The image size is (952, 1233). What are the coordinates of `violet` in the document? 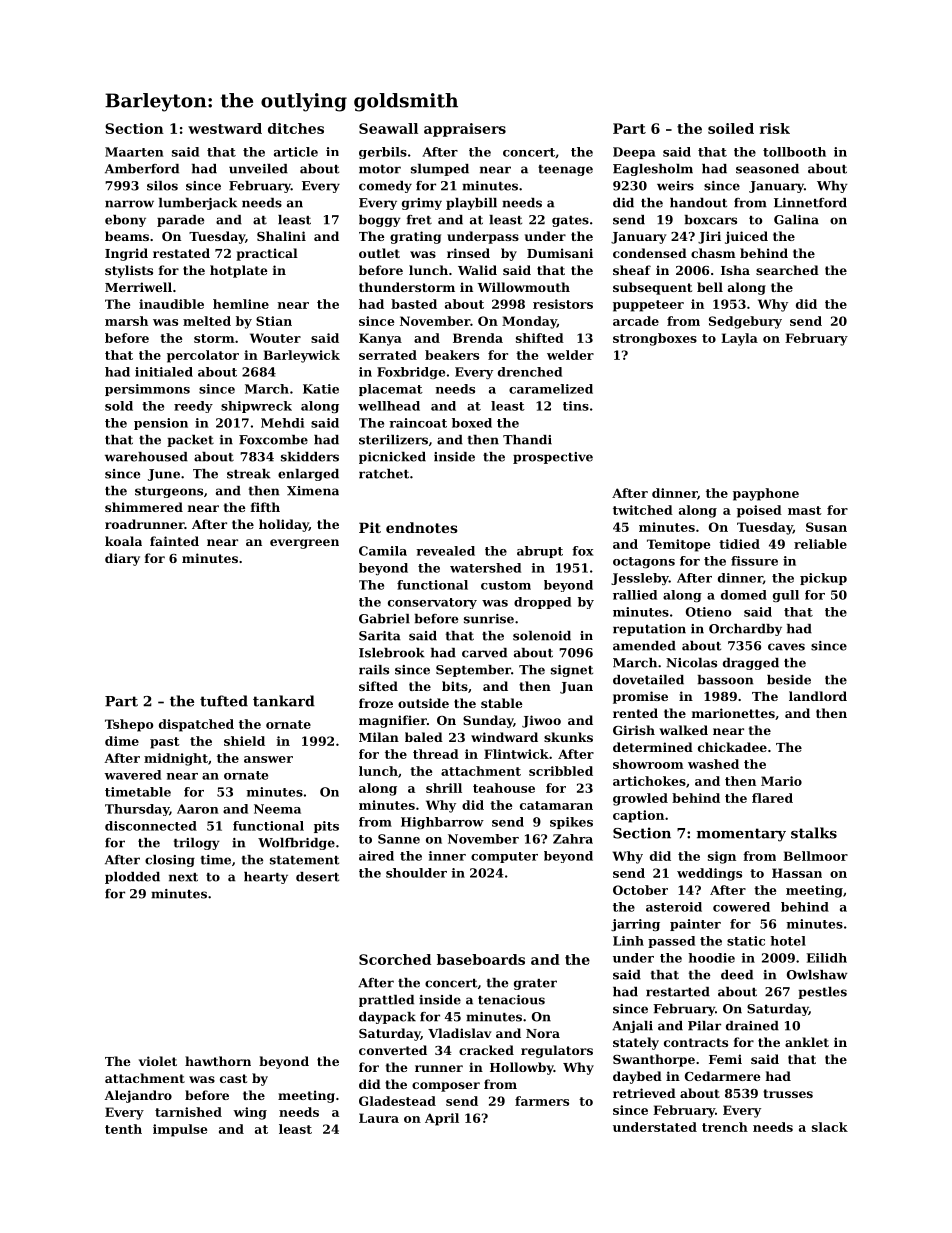 It's located at (158, 1061).
